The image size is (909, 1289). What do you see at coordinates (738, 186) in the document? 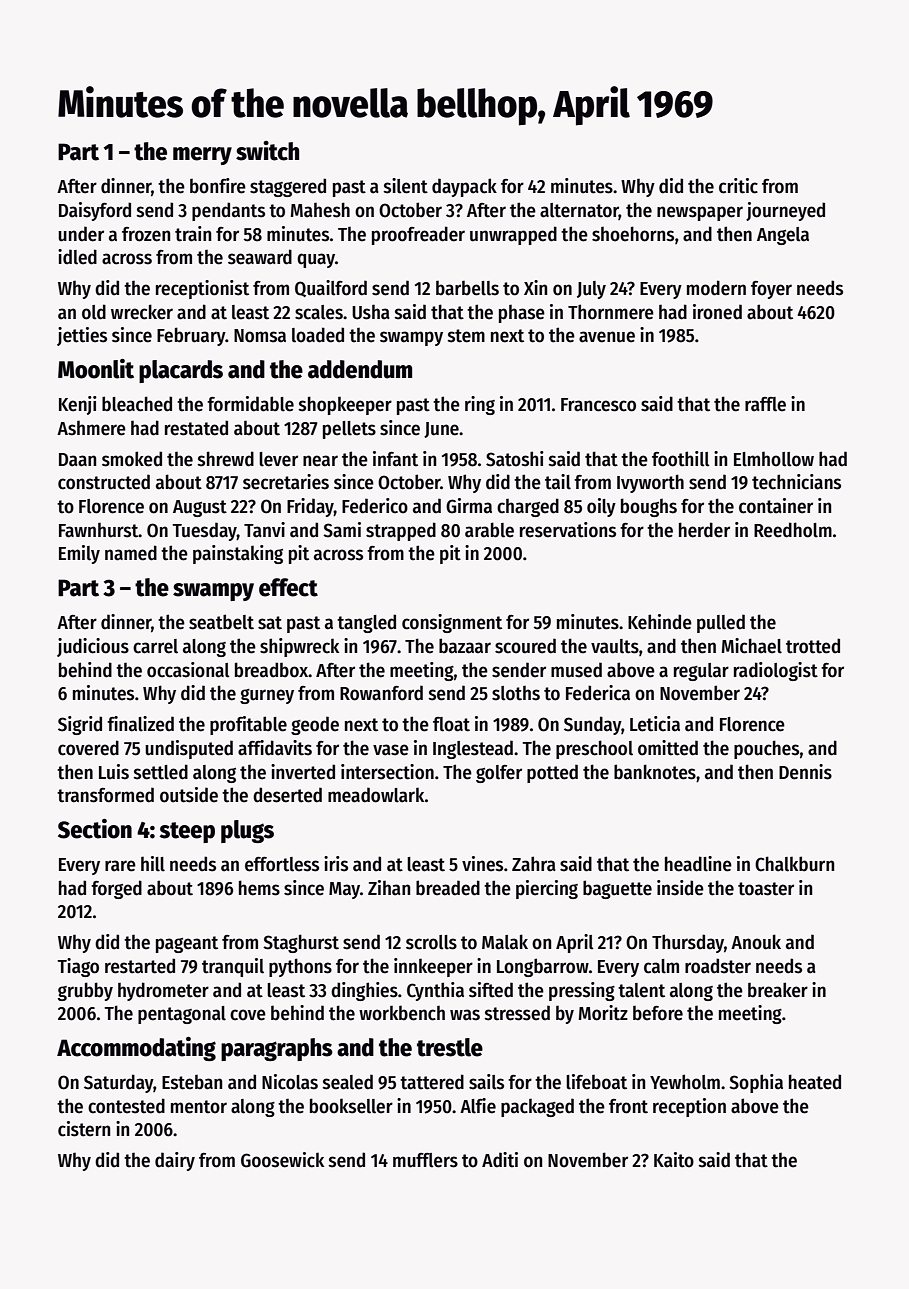
I see `critic` at bounding box center [738, 186].
